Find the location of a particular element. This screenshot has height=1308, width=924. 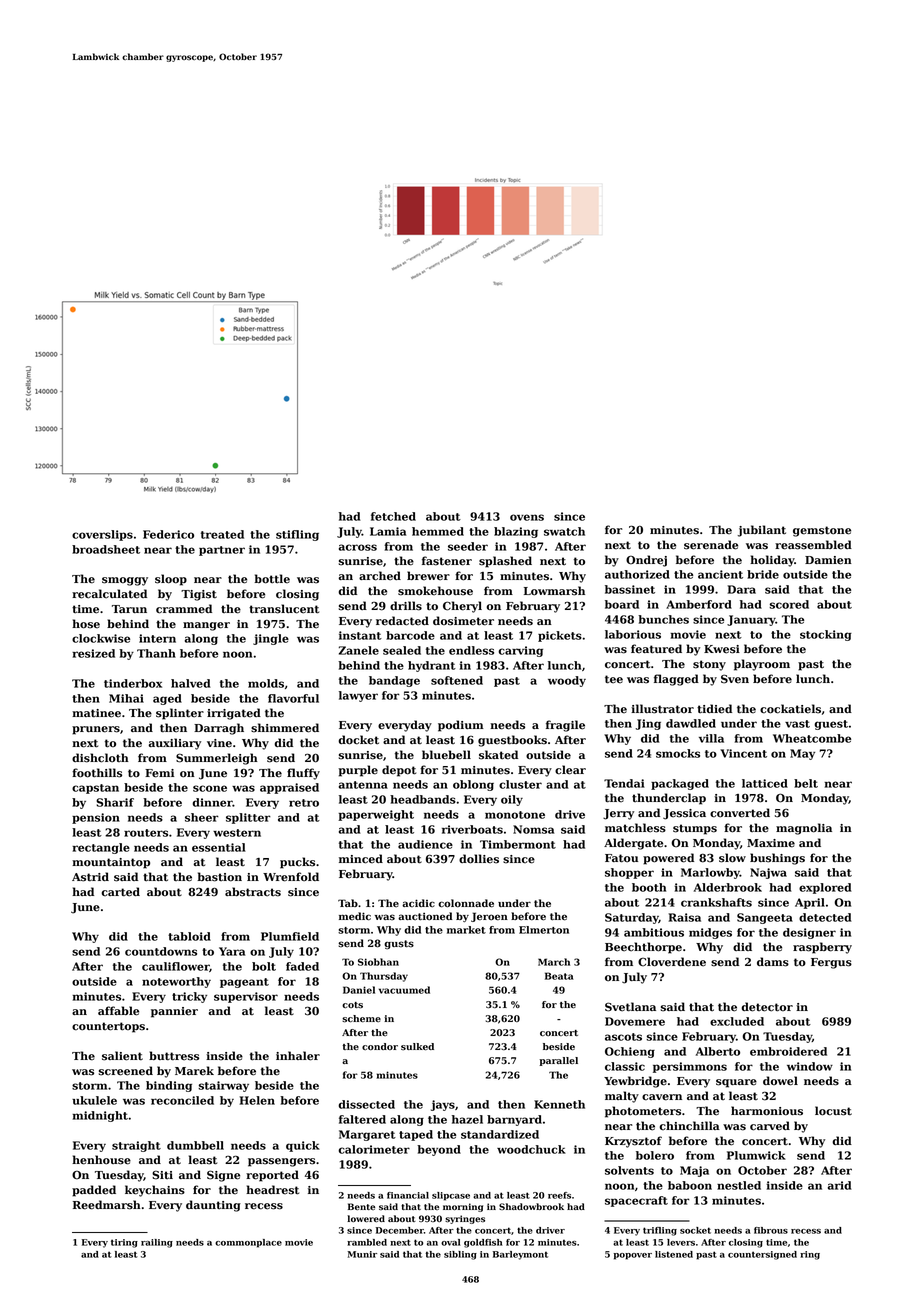

market is located at coordinates (466, 930).
